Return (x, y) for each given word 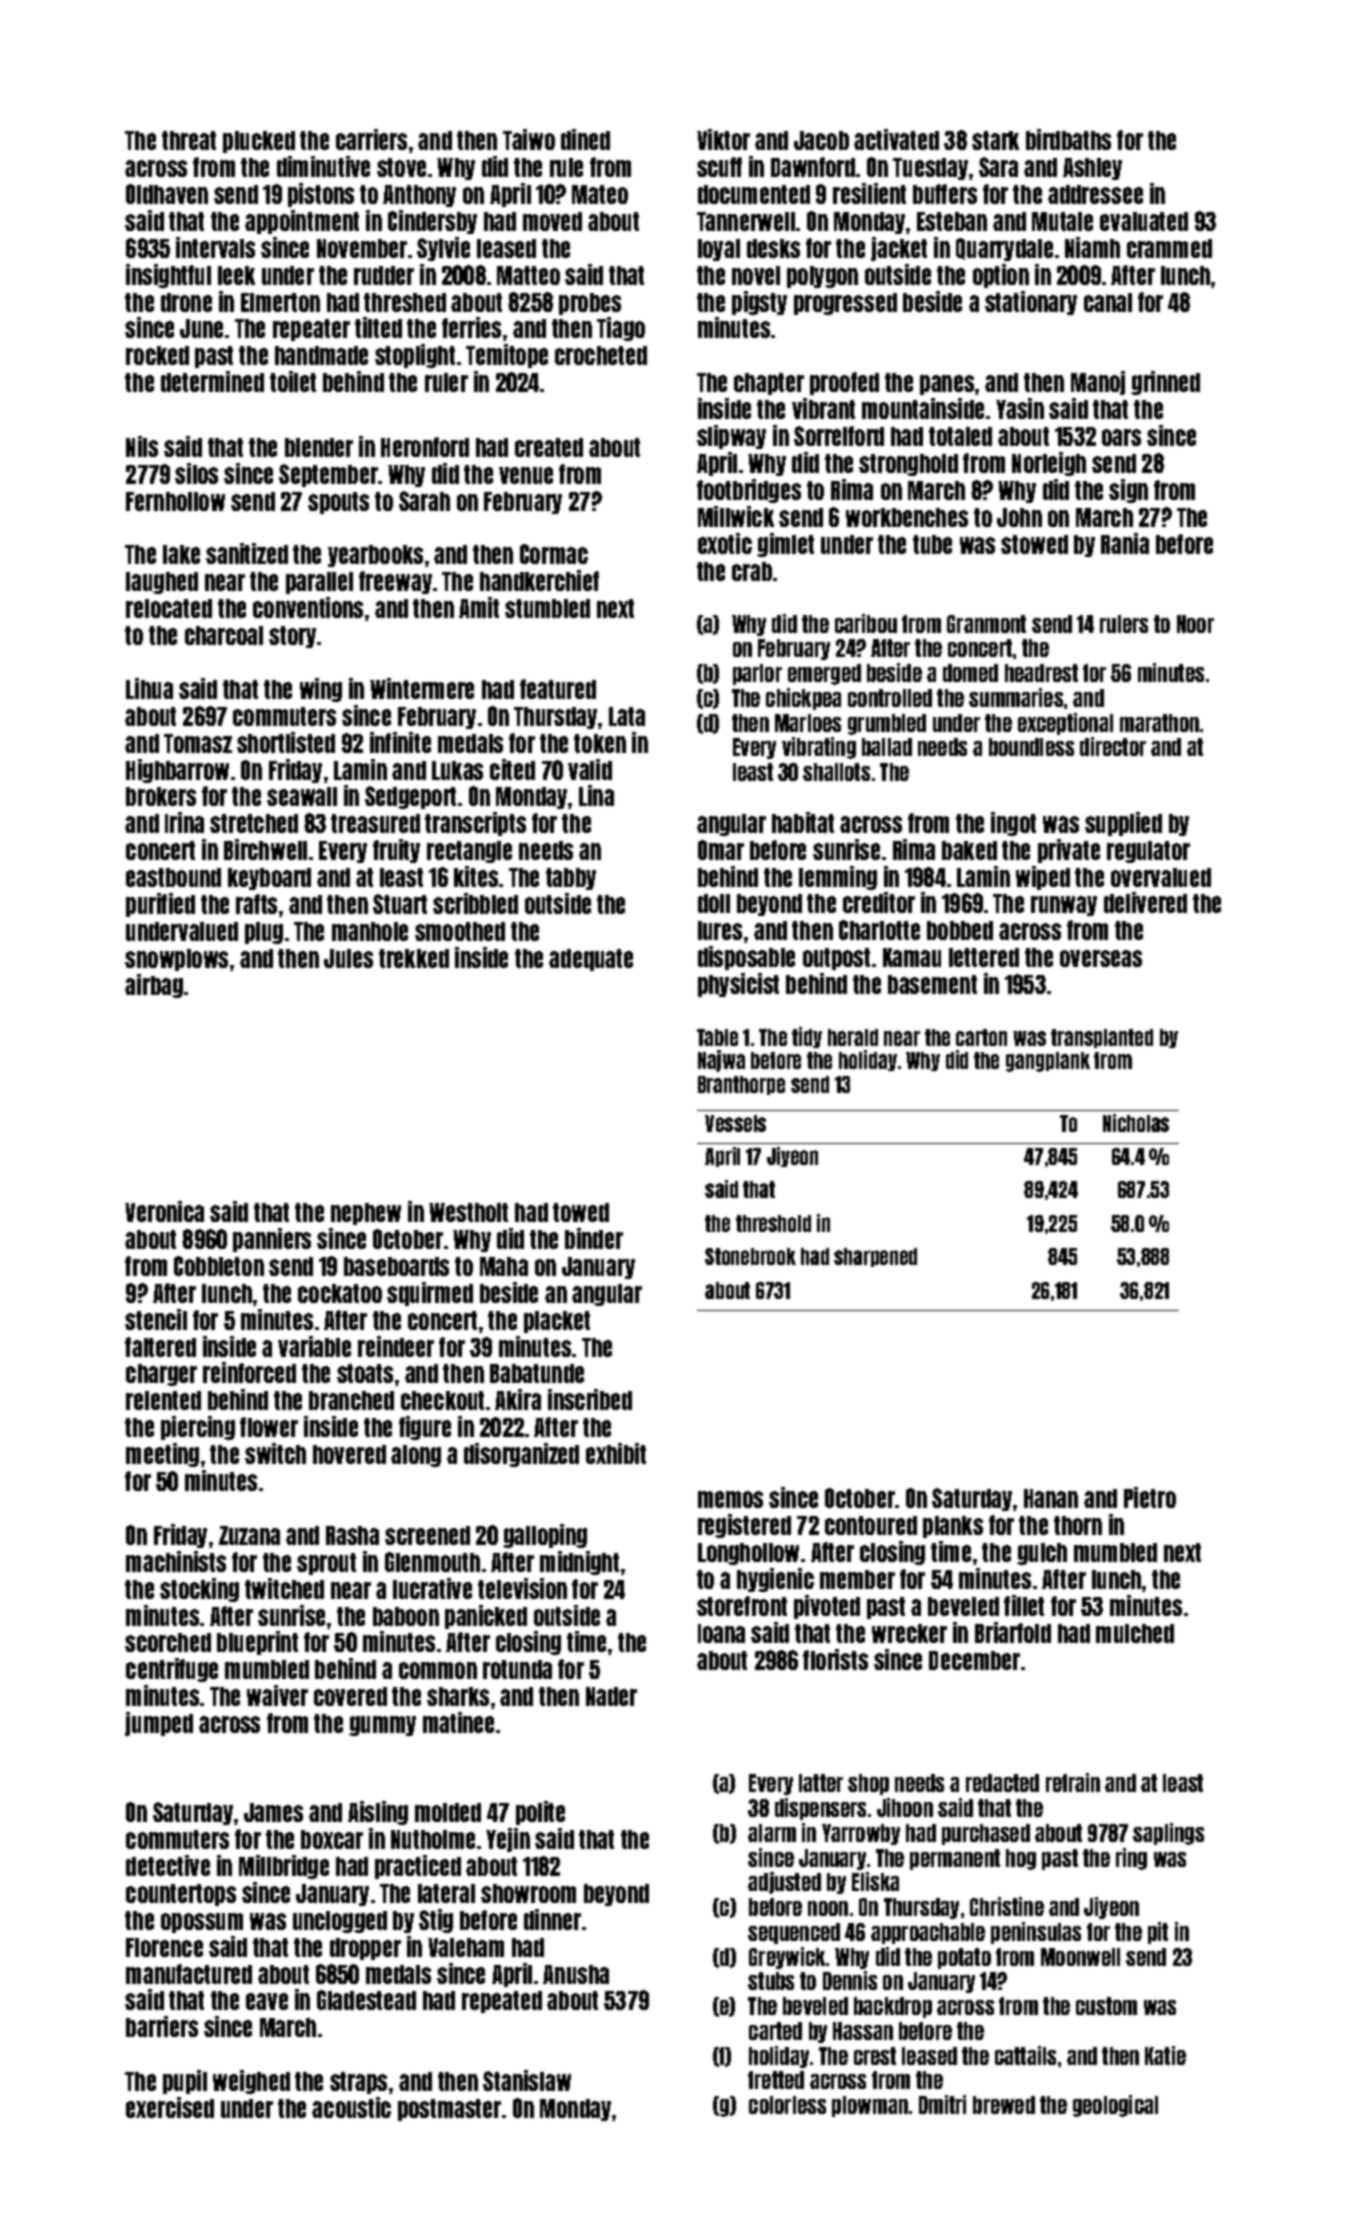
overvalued (1161, 877)
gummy (382, 1726)
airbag (154, 986)
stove (401, 167)
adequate (591, 960)
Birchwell (265, 849)
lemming (838, 878)
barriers (162, 2026)
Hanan (1051, 1498)
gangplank (1048, 1062)
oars (1121, 437)
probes (590, 304)
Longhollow (748, 1554)
